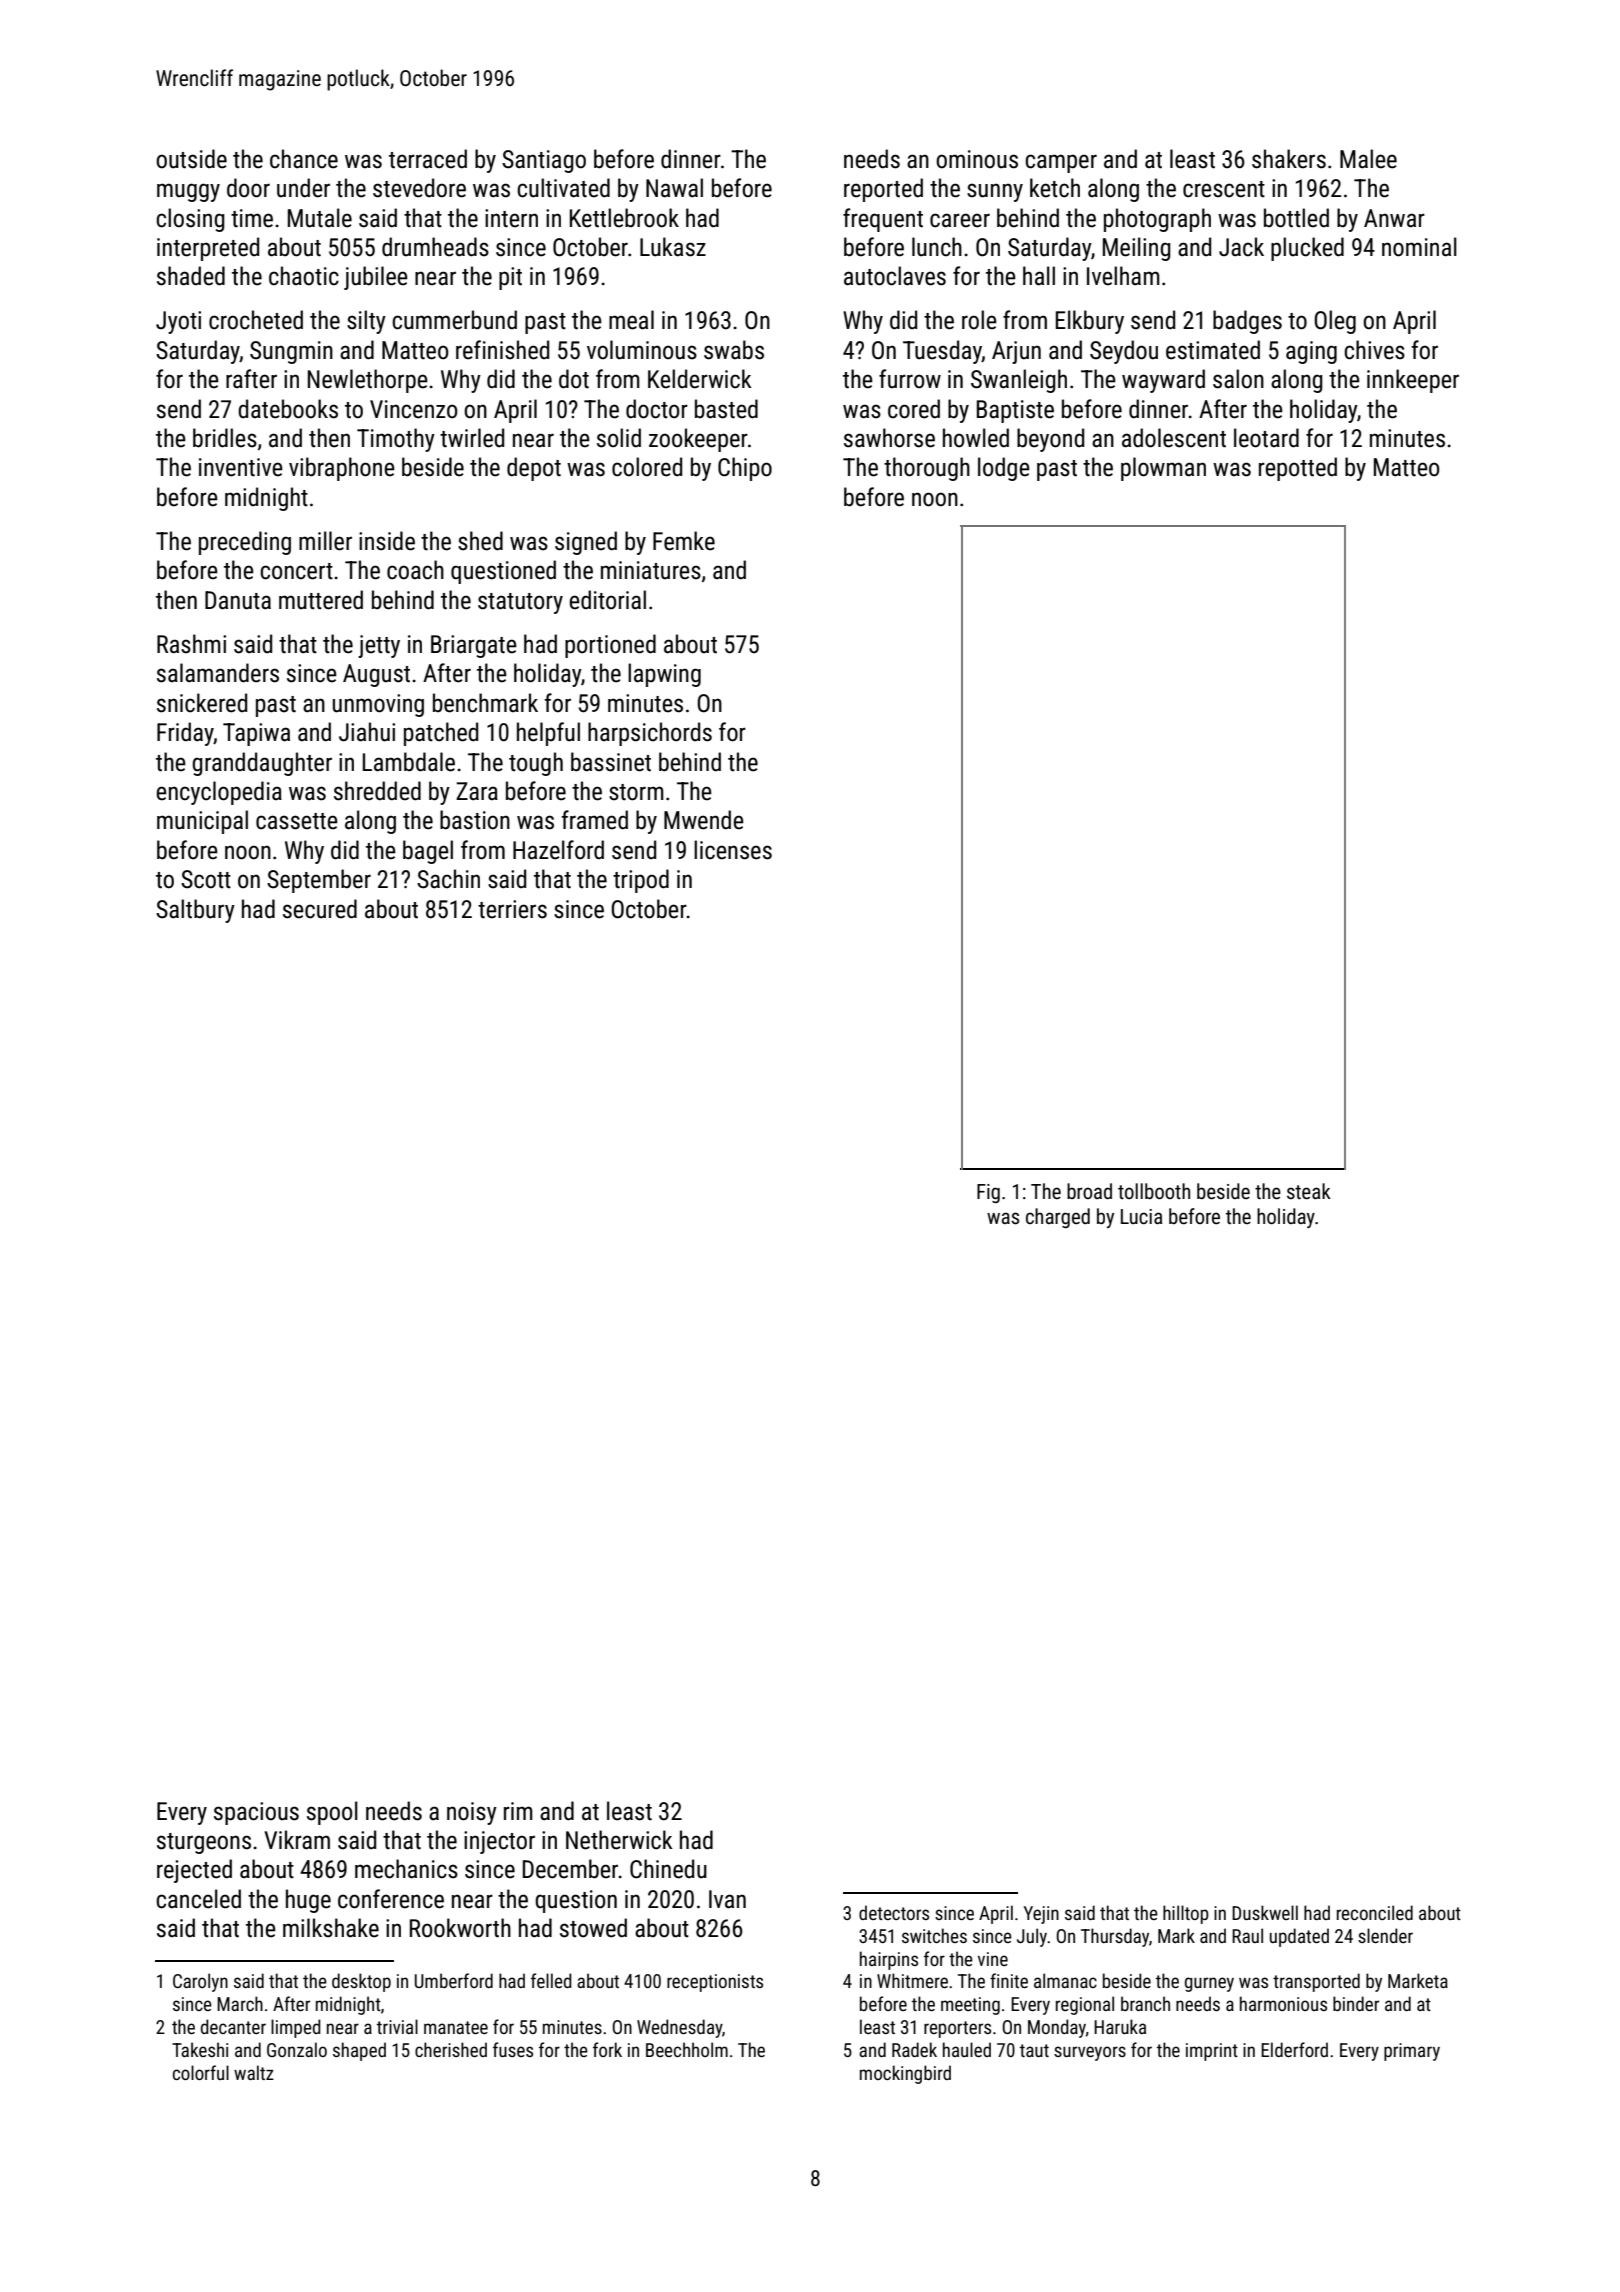  Describe the element at coordinates (195, 911) in the image. I see `Saltbury` at that location.
